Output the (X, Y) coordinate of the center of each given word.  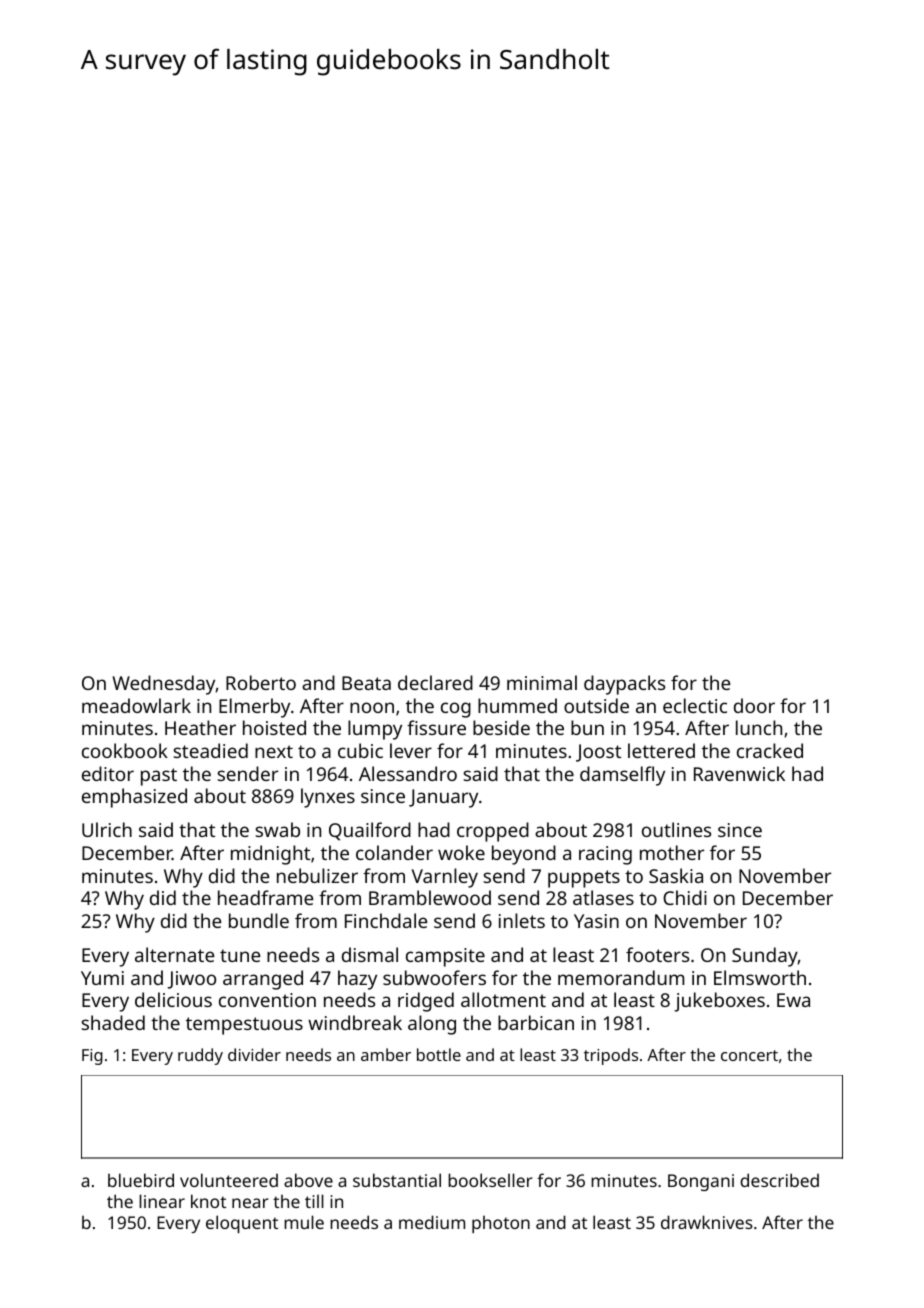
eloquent (242, 1224)
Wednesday (164, 685)
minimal (542, 682)
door (754, 705)
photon (501, 1224)
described (779, 1180)
